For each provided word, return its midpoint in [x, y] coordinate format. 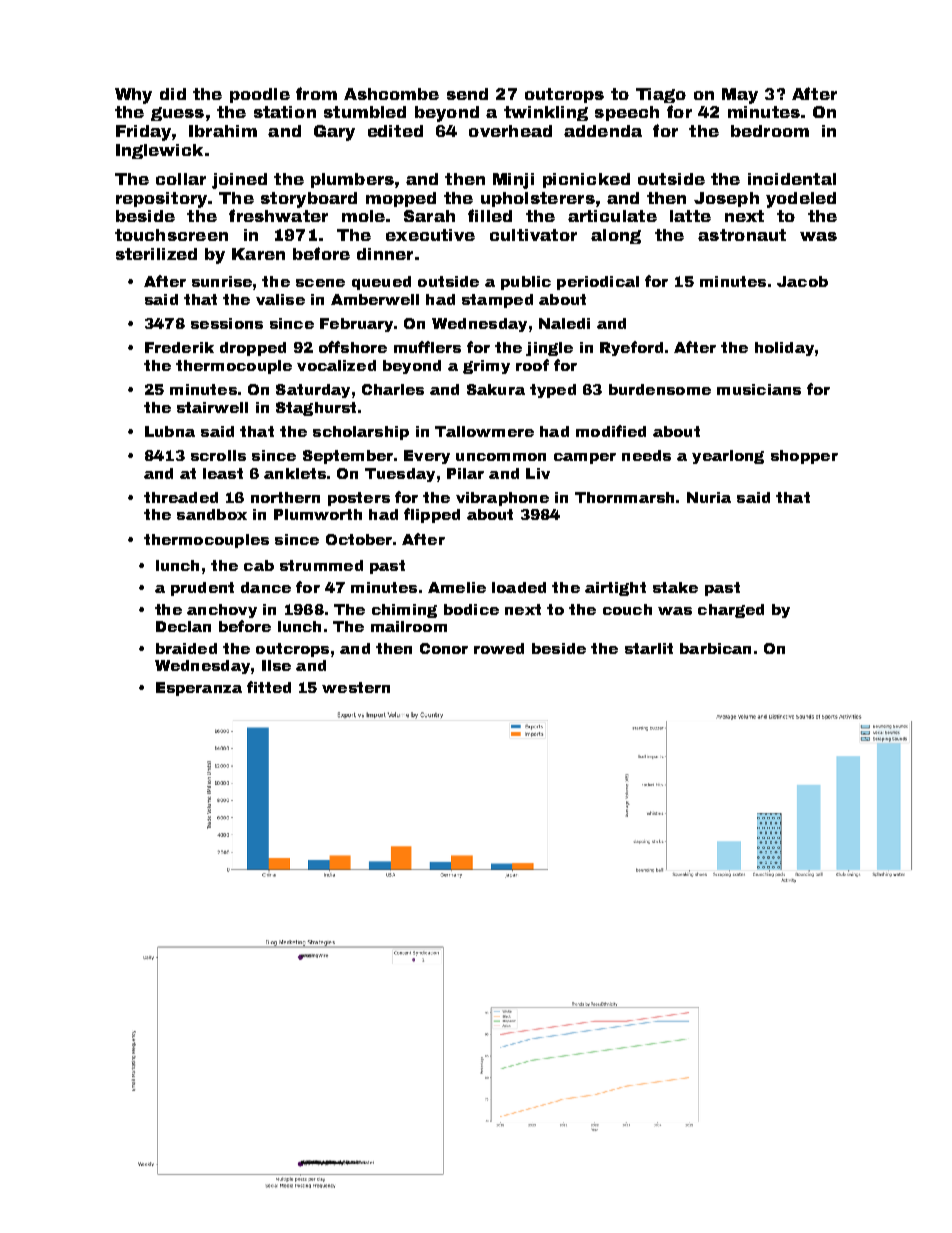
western [356, 687]
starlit [649, 648]
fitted [269, 687]
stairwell [212, 407]
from [316, 93]
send [467, 94]
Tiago [661, 95]
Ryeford [631, 348]
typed [553, 391]
